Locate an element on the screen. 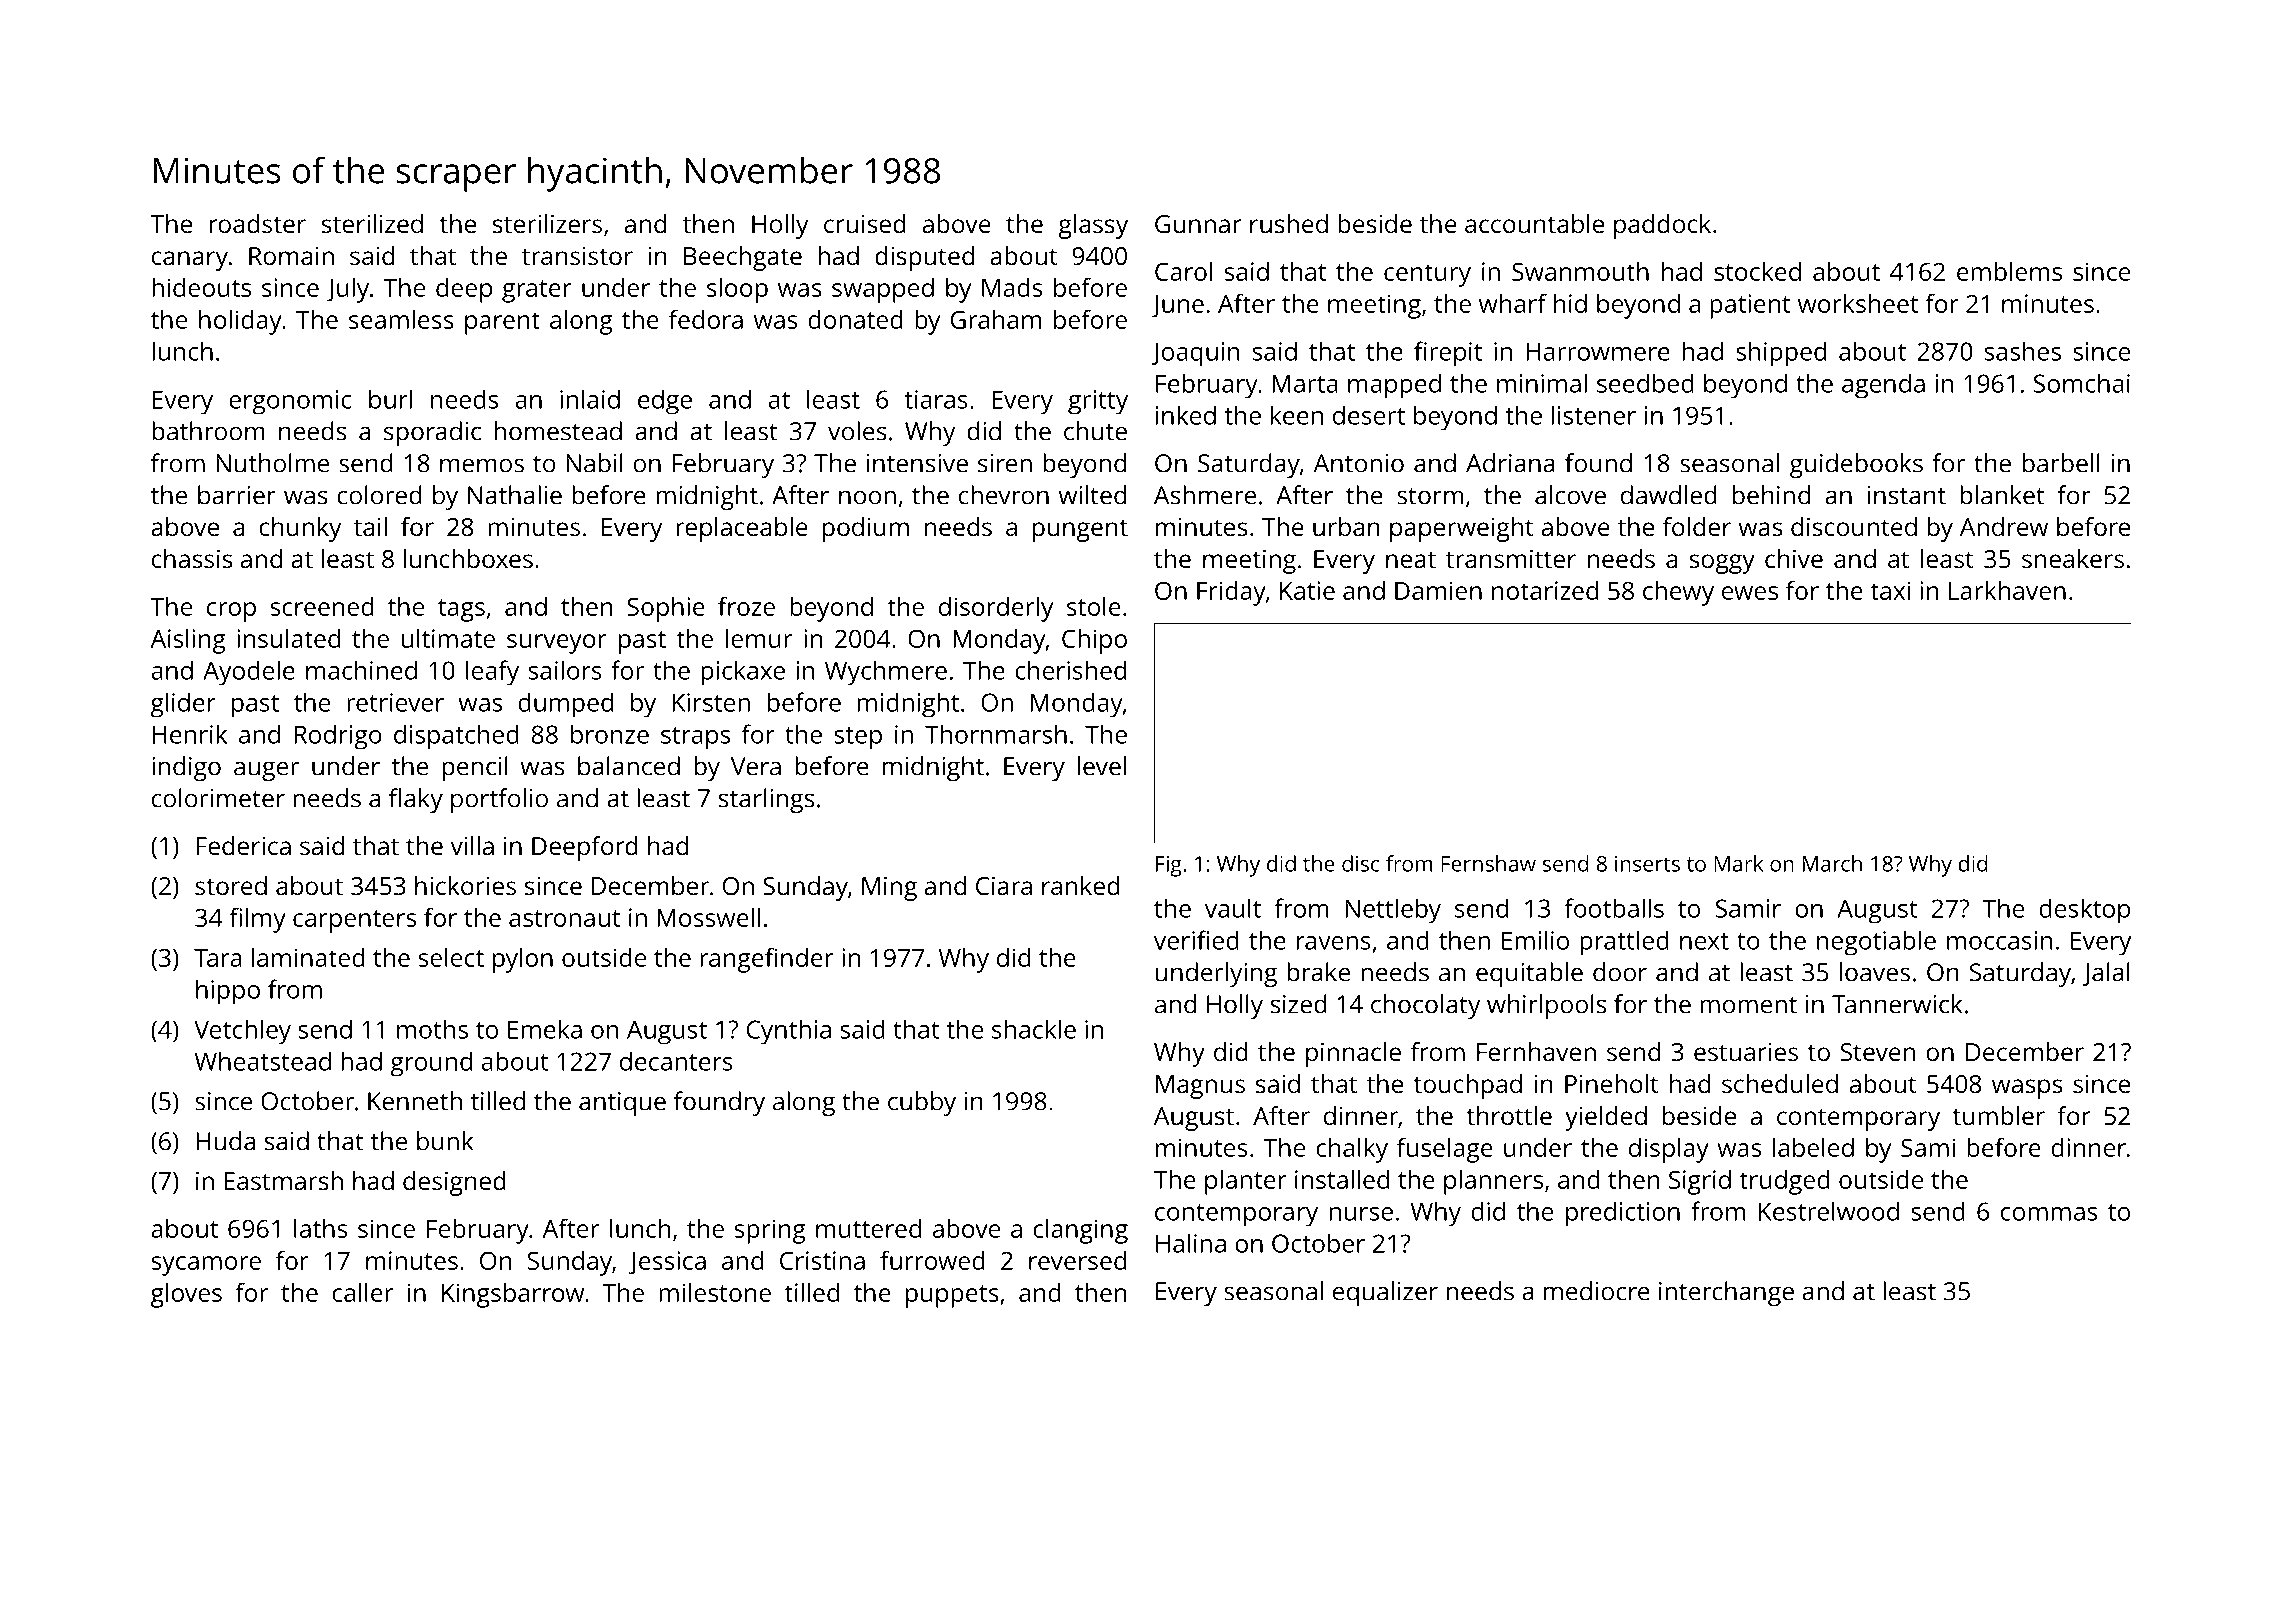 This screenshot has width=2282, height=1614. Eastmarsh is located at coordinates (283, 1180).
